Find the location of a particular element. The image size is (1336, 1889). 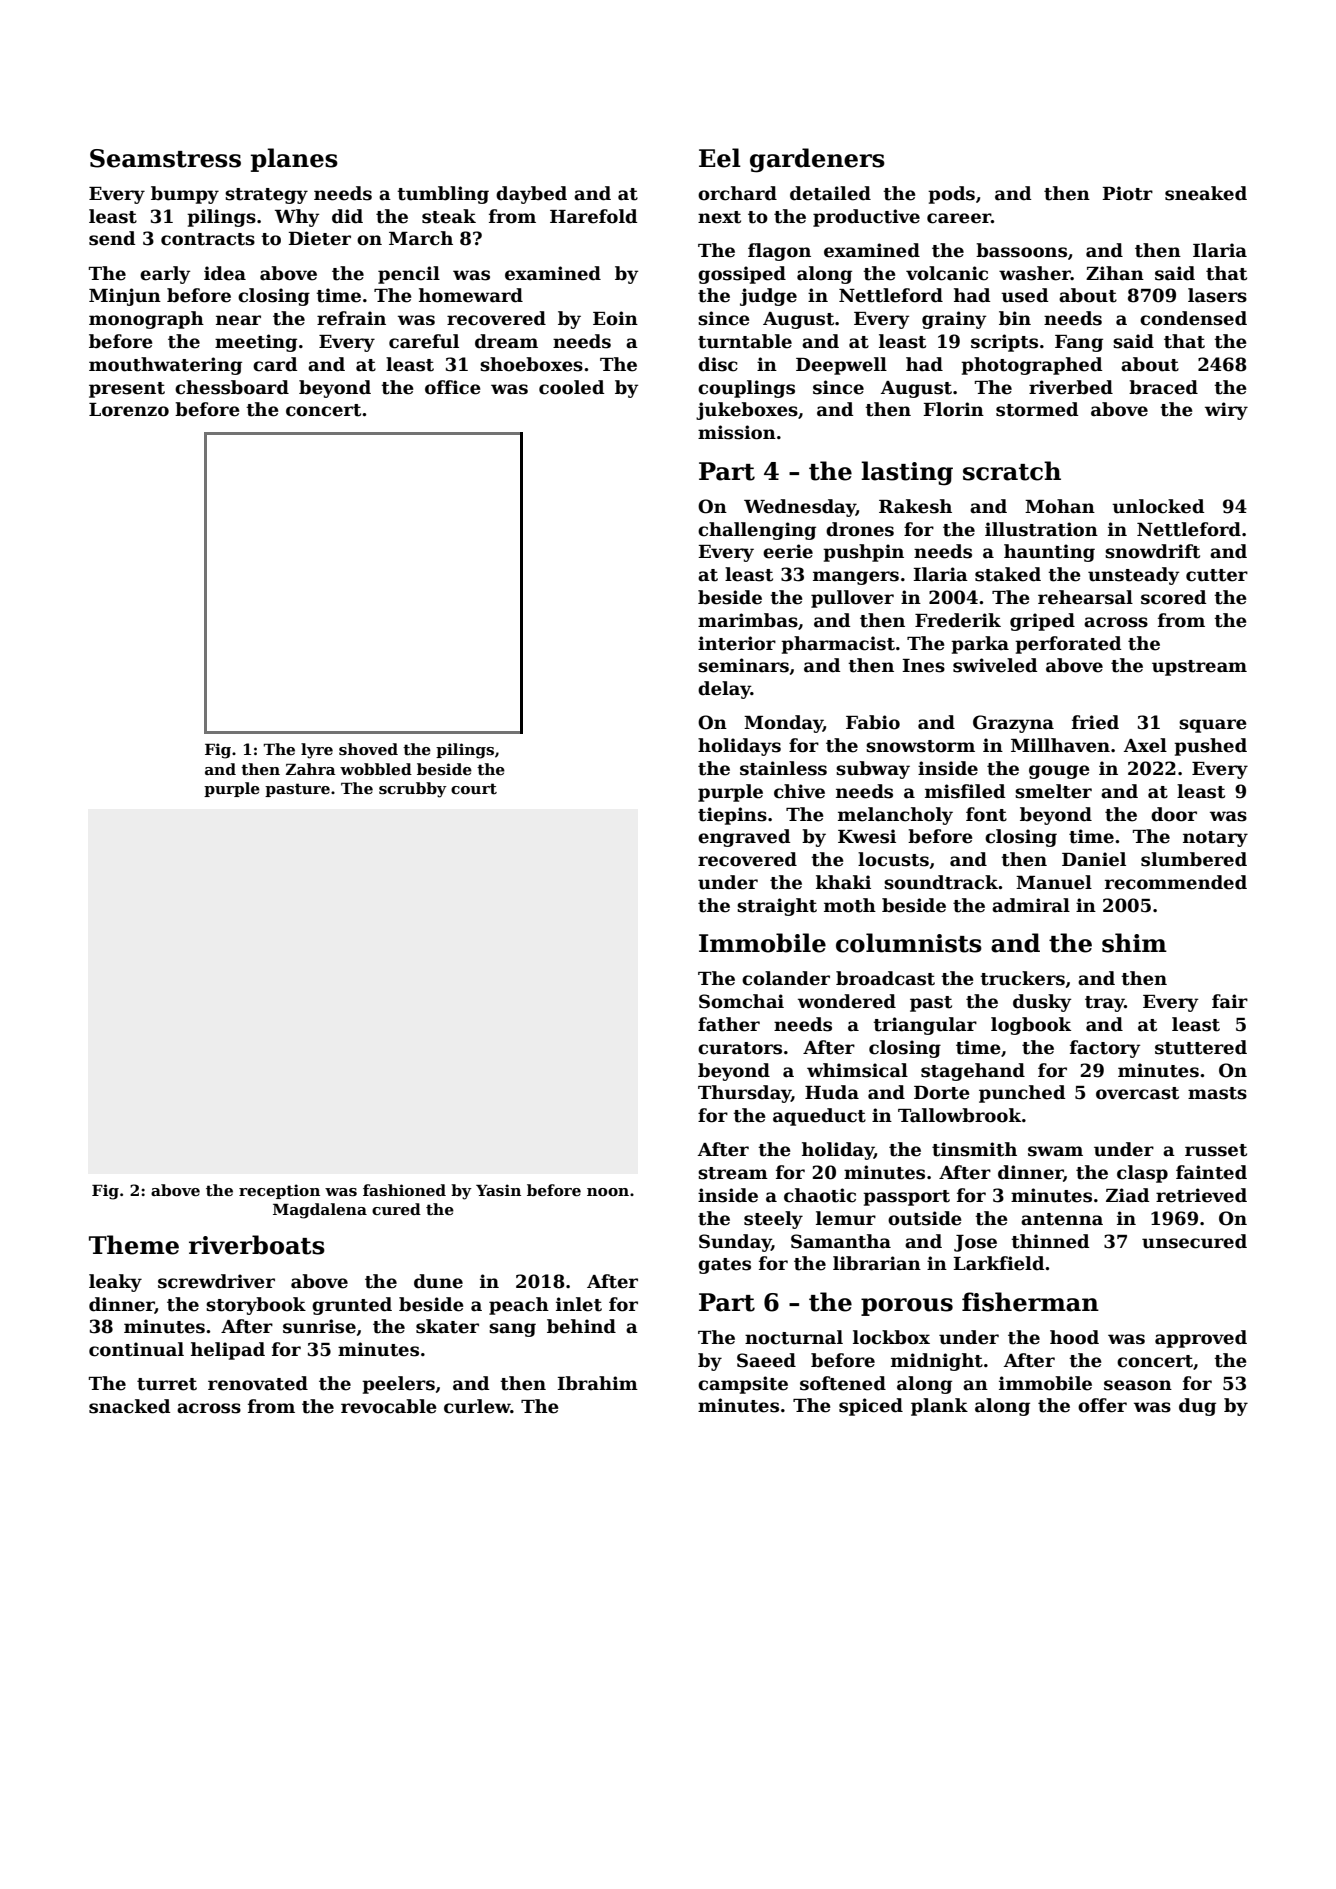

reception is located at coordinates (279, 1191).
